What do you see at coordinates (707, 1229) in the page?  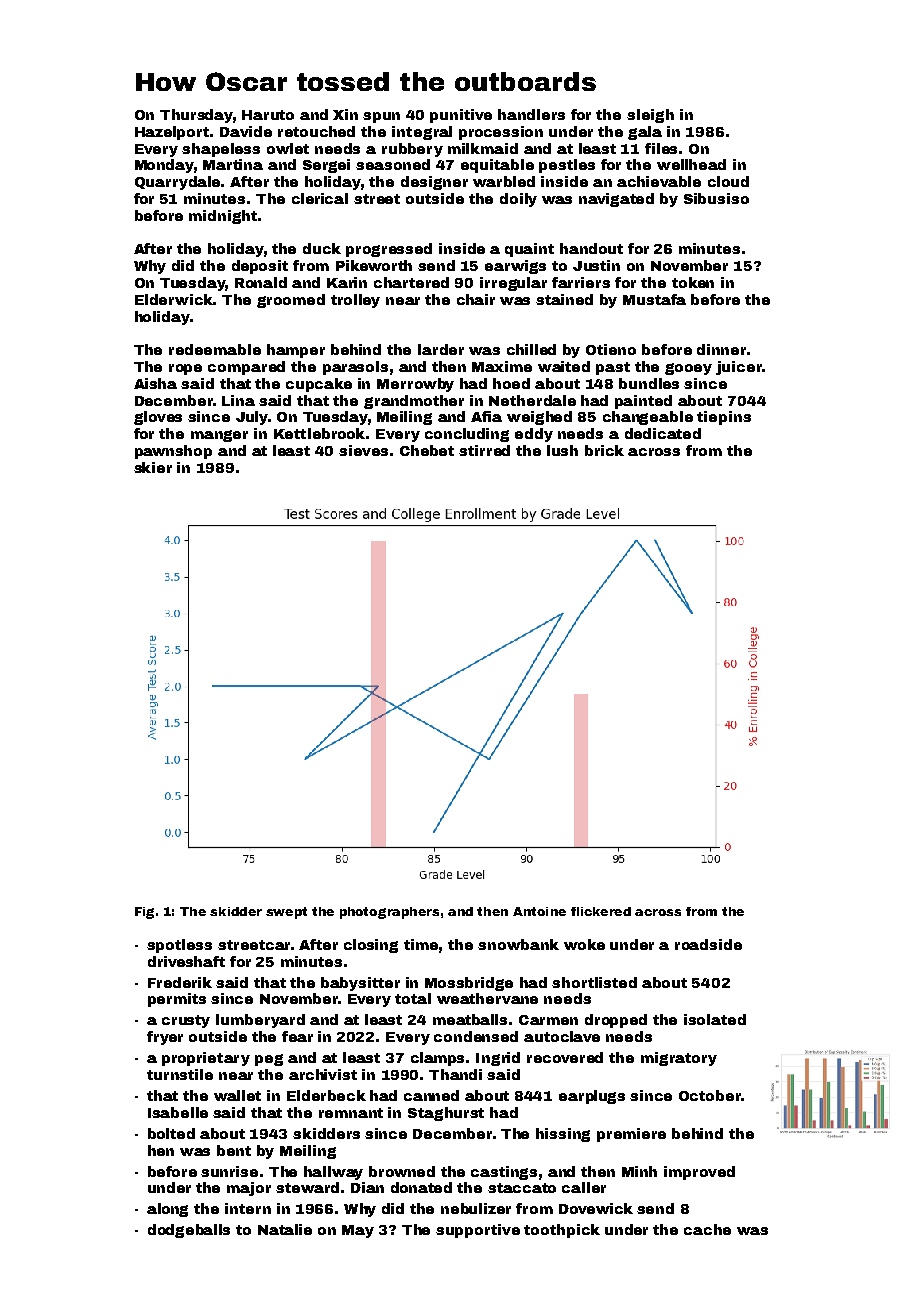 I see `cache` at bounding box center [707, 1229].
